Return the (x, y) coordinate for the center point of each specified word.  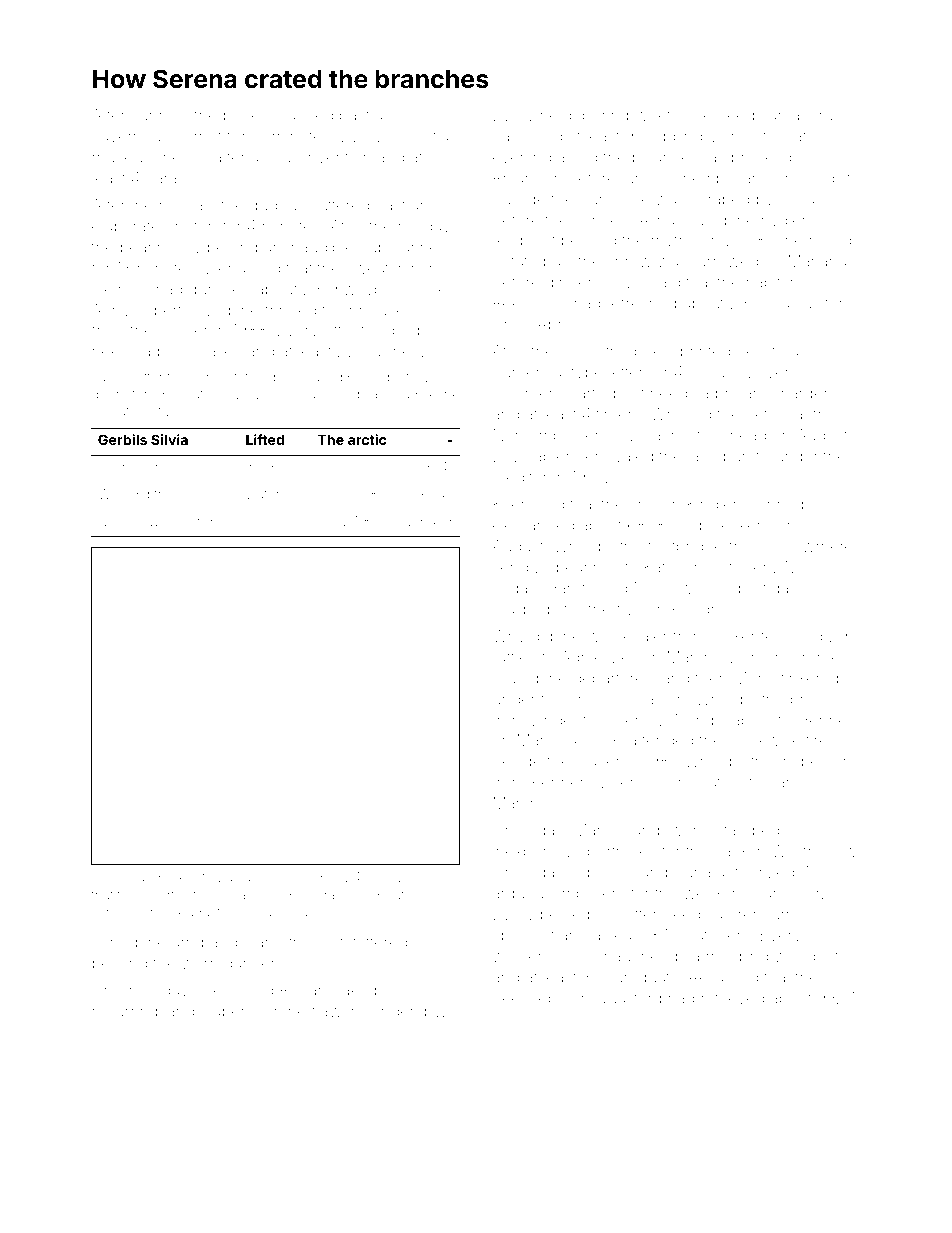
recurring (125, 1013)
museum (124, 158)
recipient (524, 241)
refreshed (641, 302)
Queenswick (138, 521)
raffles (514, 656)
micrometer (817, 657)
